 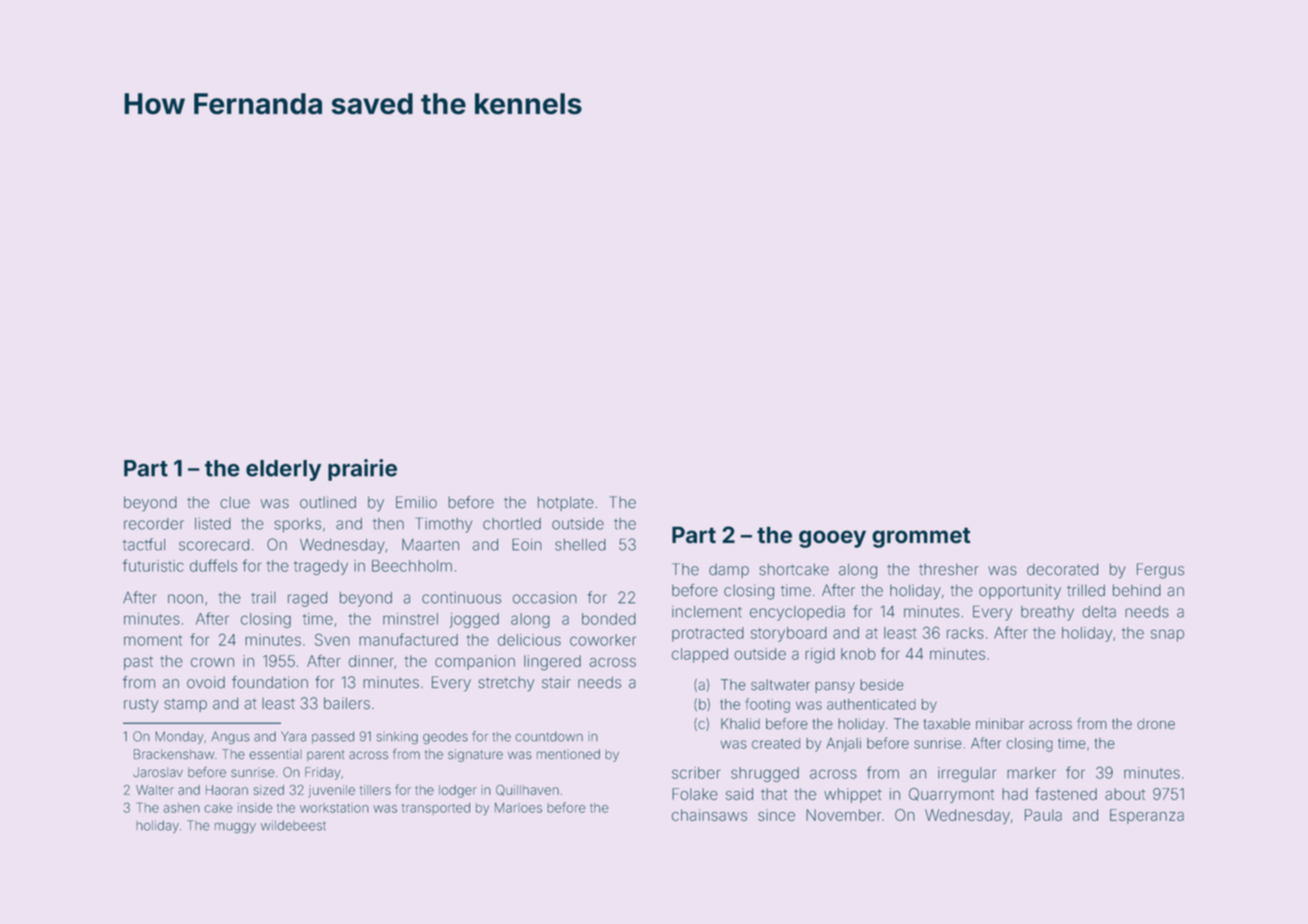 I want to click on drone, so click(x=1156, y=724).
